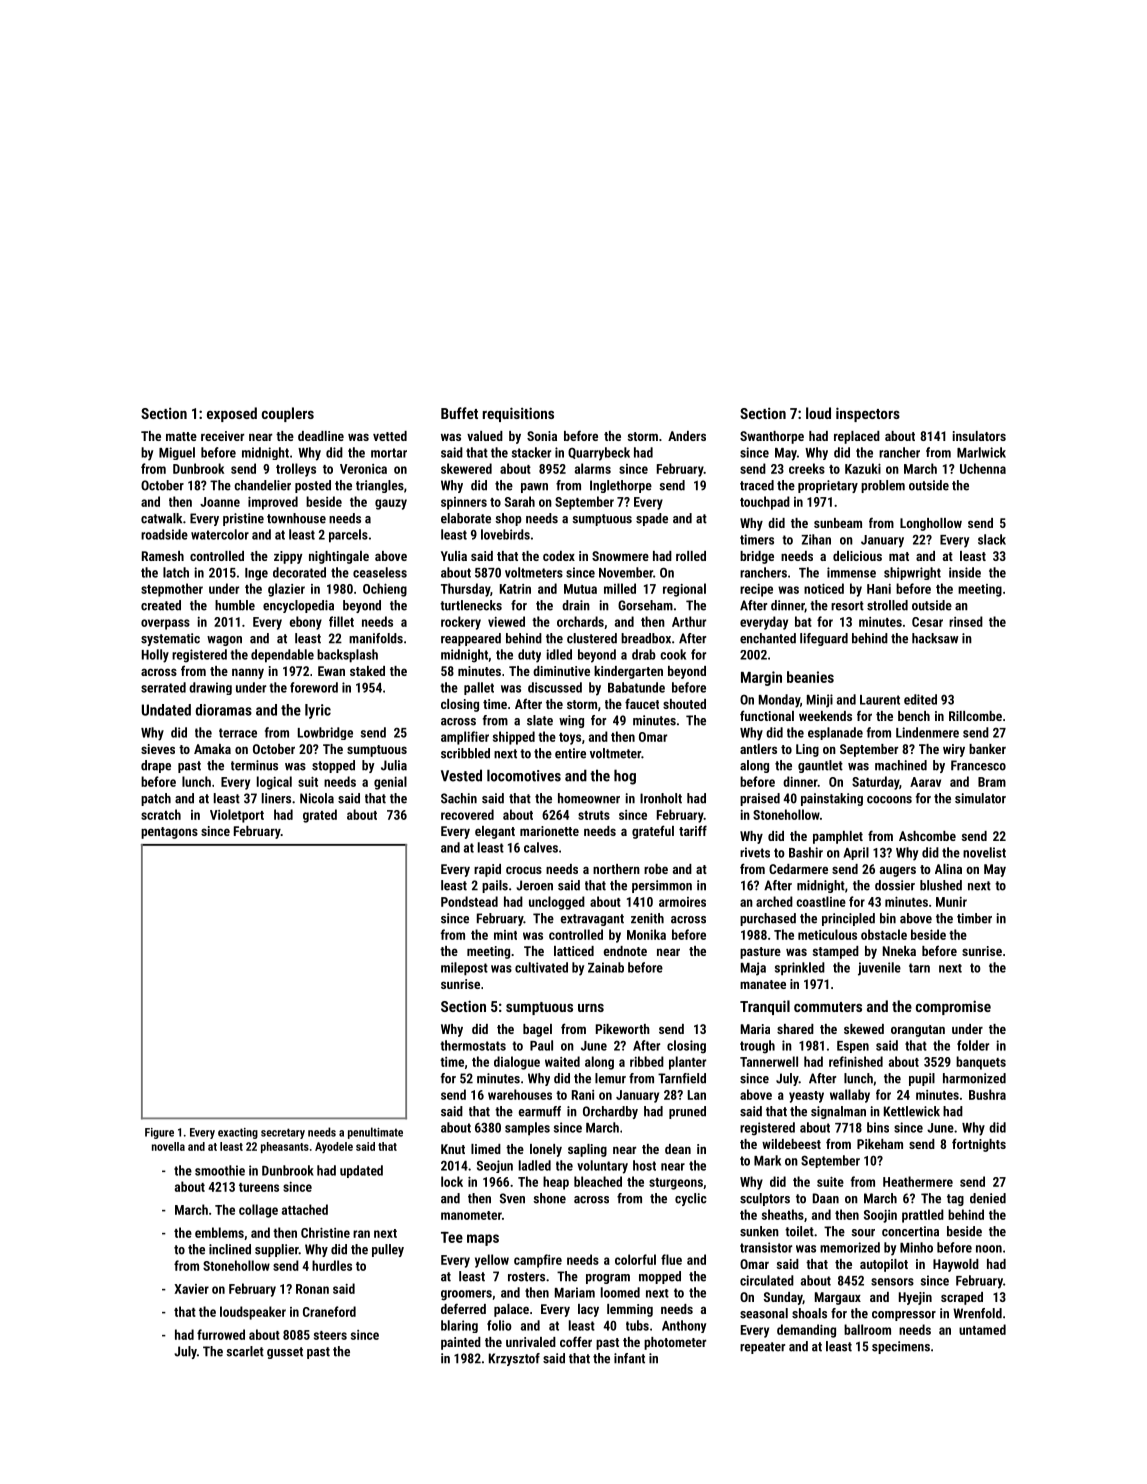  Describe the element at coordinates (288, 414) in the screenshot. I see `couplers` at that location.
